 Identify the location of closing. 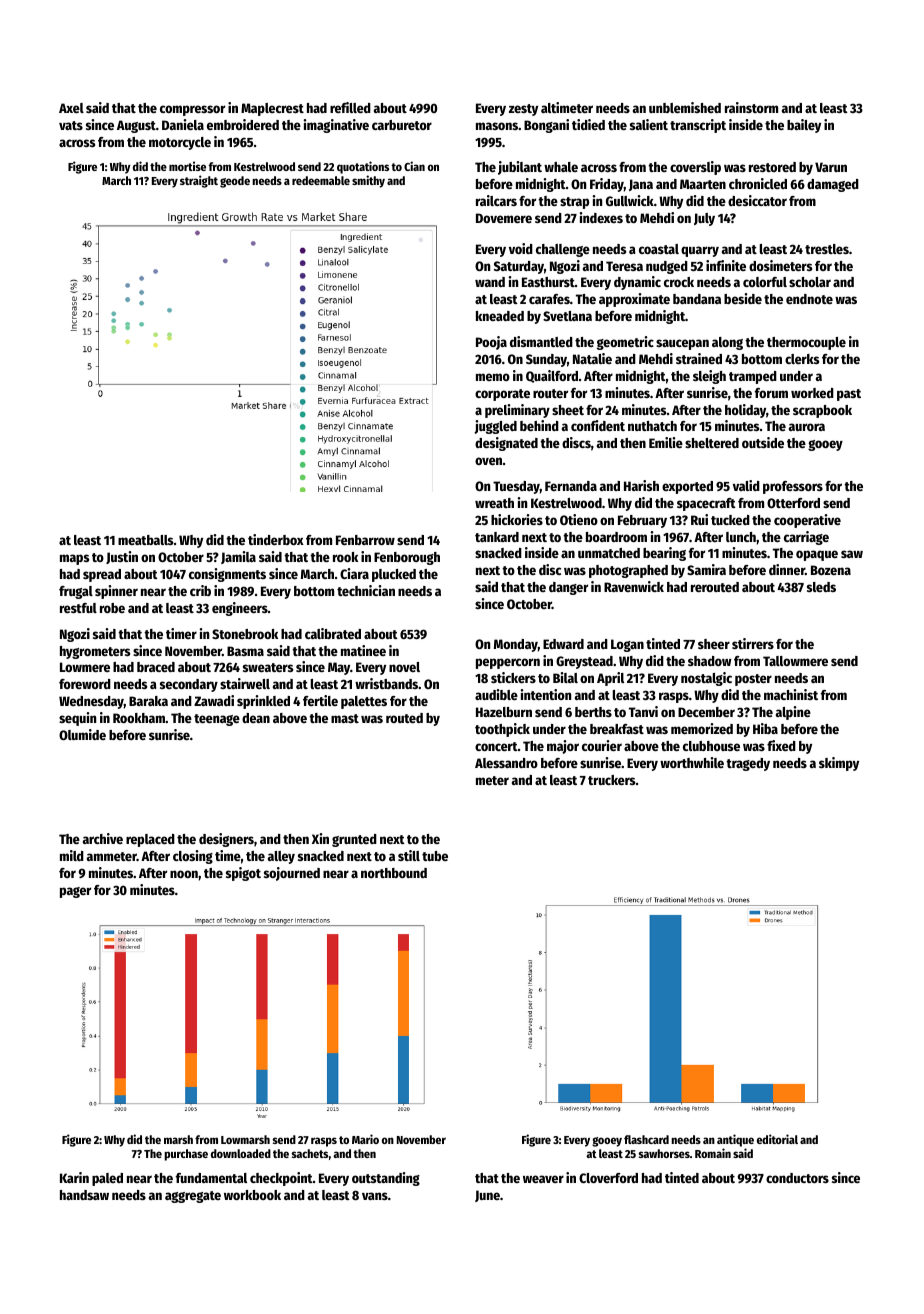
(193, 857).
